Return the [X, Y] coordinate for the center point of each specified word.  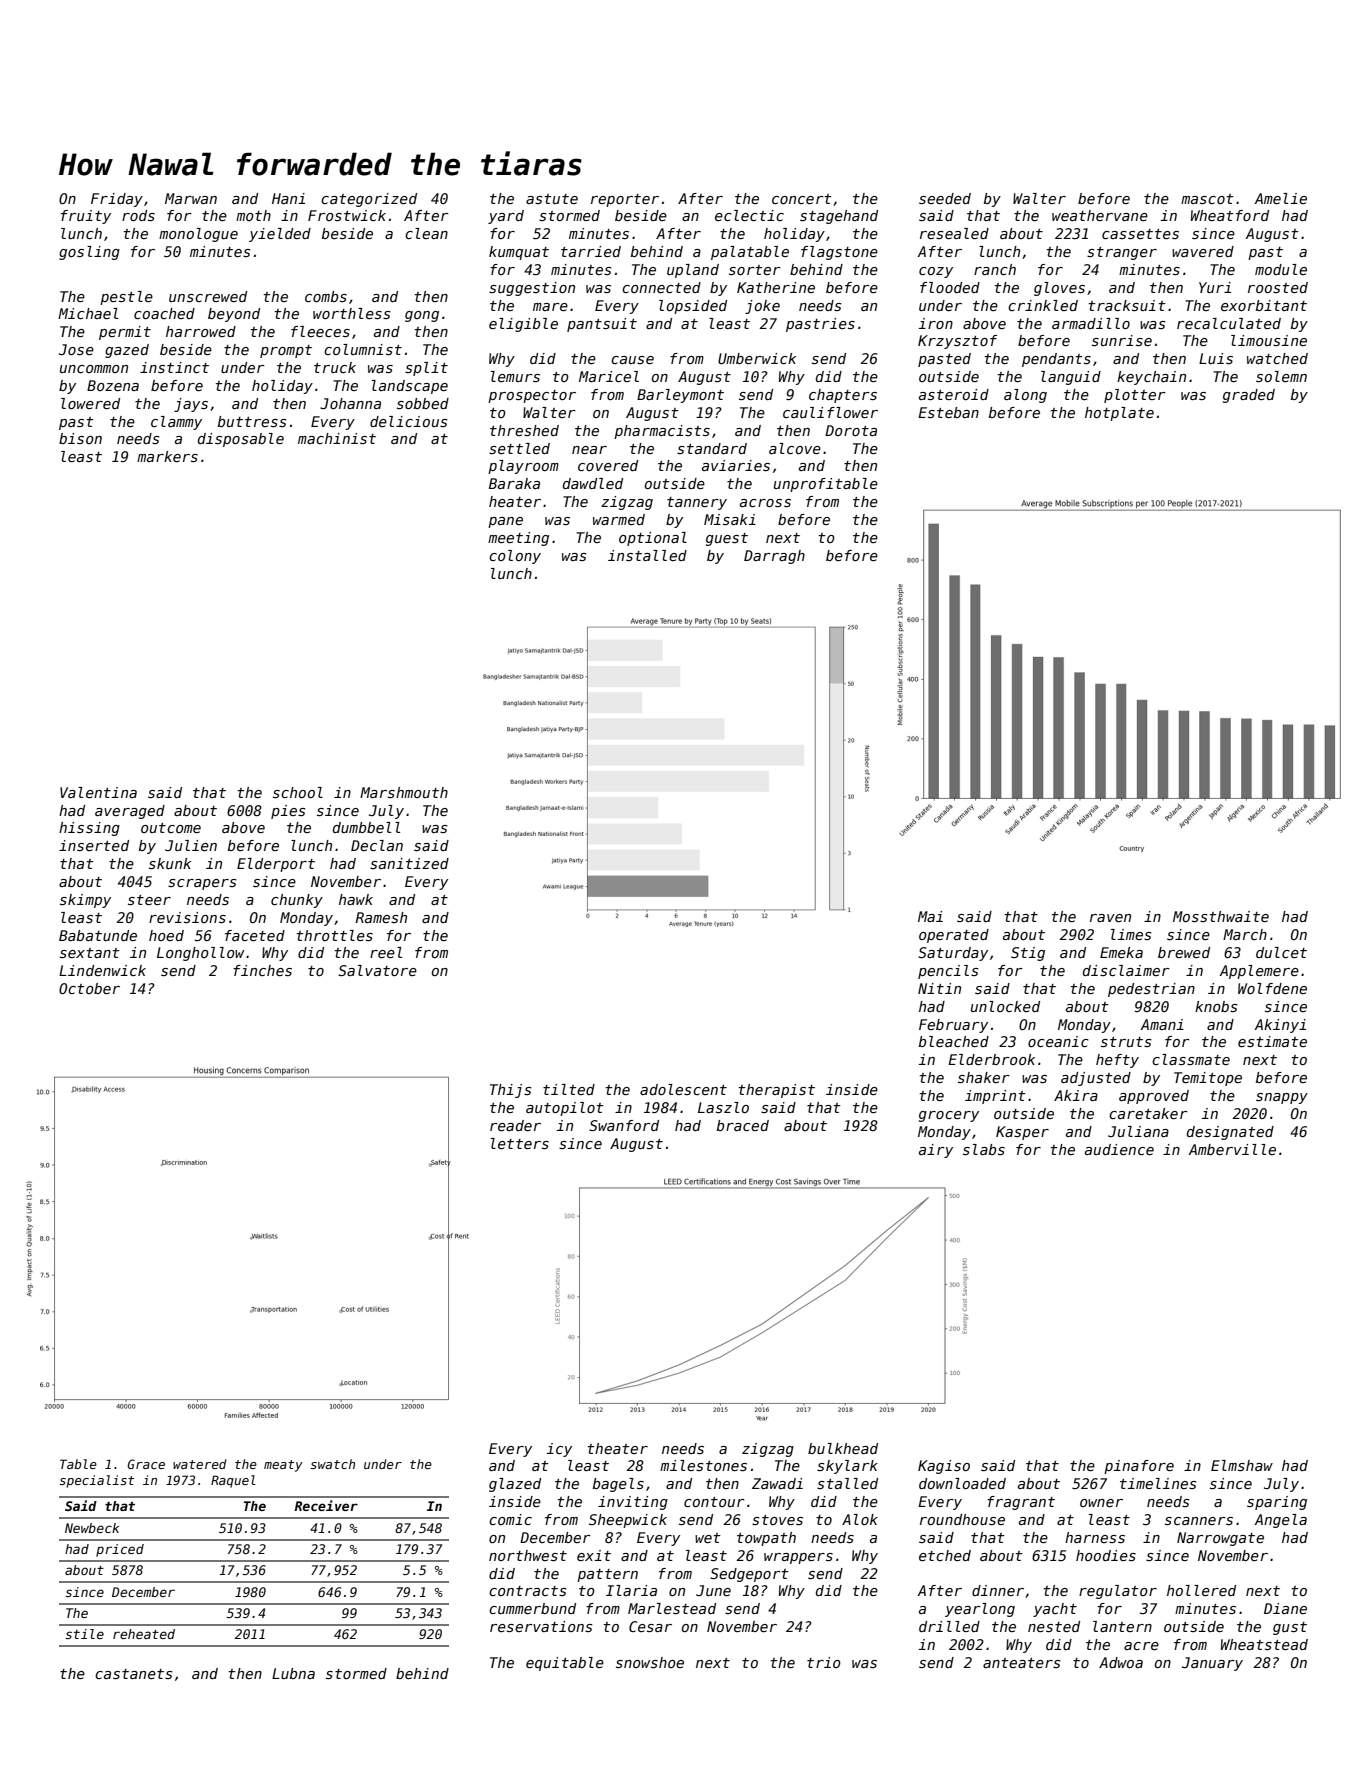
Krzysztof [957, 342]
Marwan [191, 198]
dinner [998, 1590]
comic [510, 1519]
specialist [96, 1481]
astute [552, 199]
